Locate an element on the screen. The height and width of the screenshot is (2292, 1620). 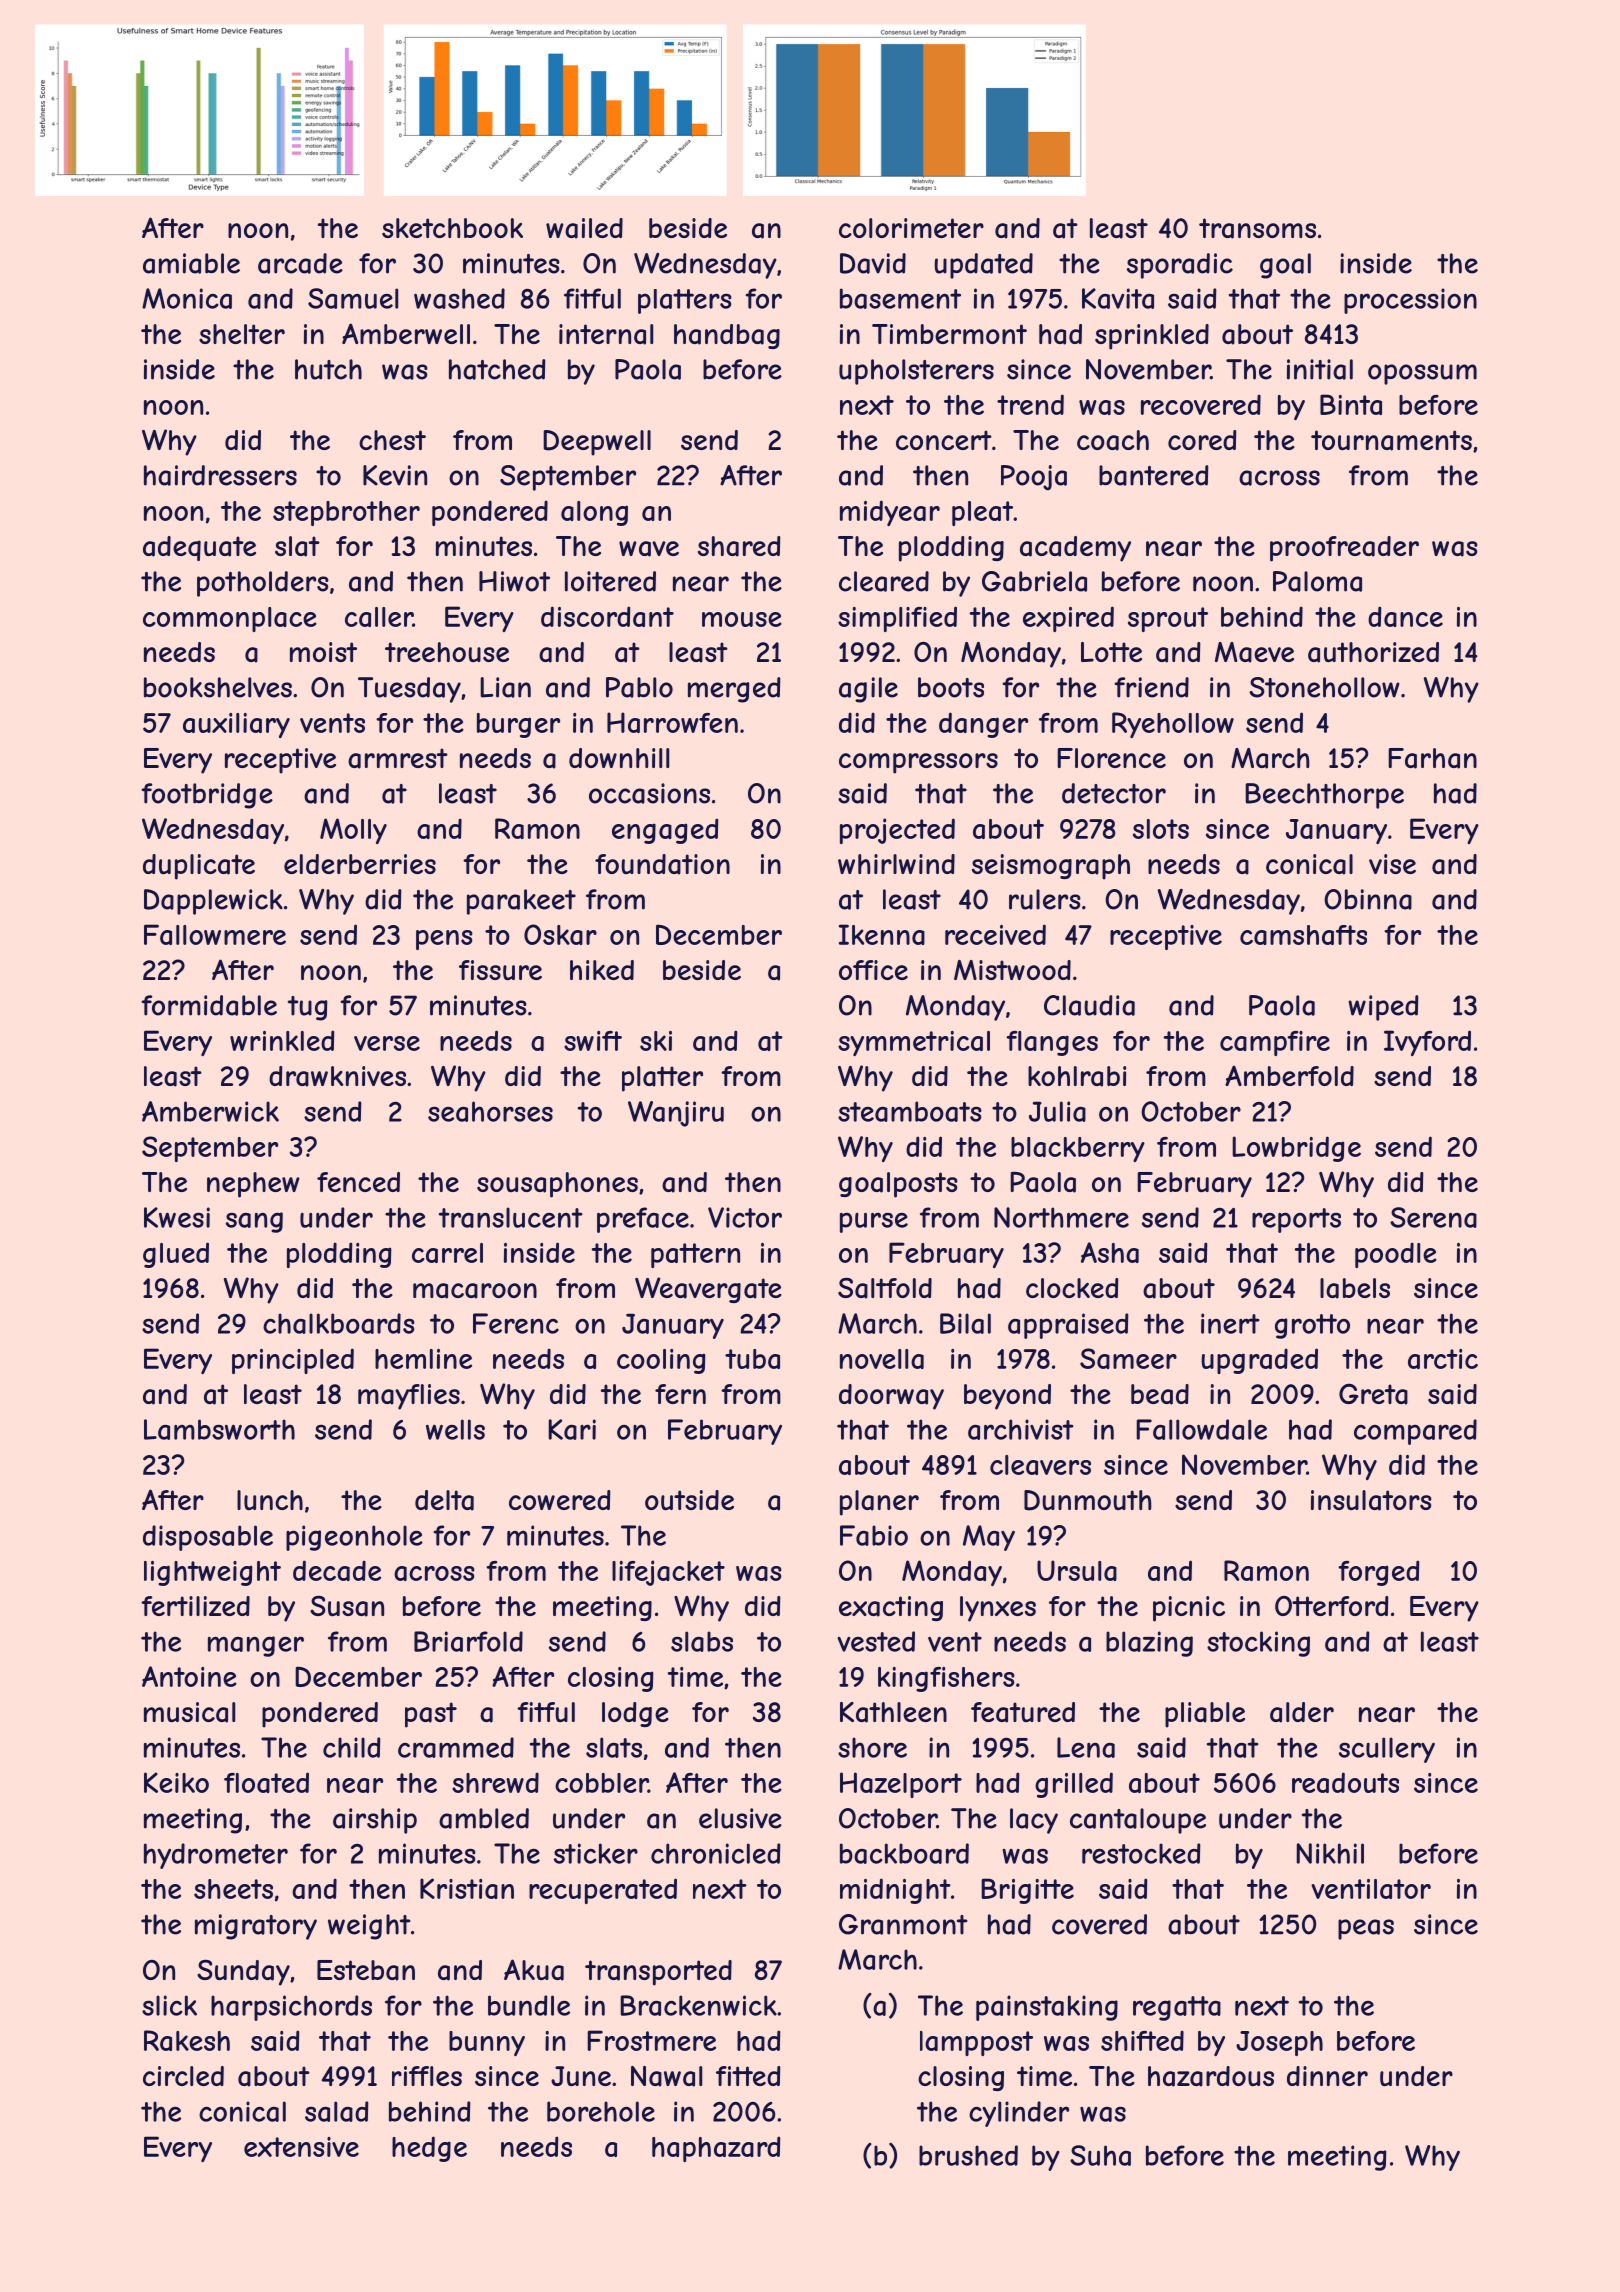
Ryehollow is located at coordinates (1173, 725).
